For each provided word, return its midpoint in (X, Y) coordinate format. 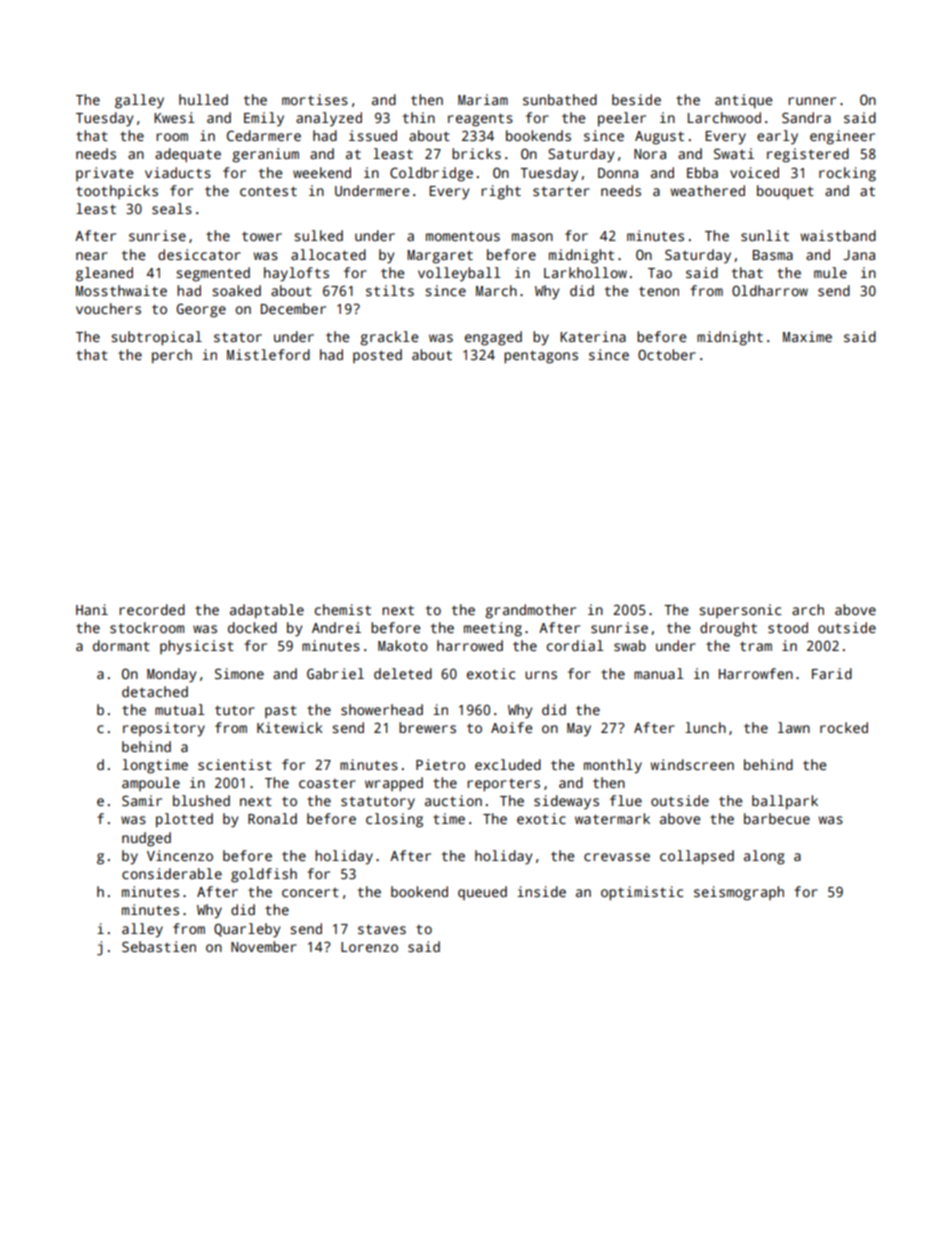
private (104, 174)
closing (394, 820)
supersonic (740, 611)
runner (812, 101)
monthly (613, 766)
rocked (844, 727)
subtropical (156, 338)
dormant (121, 645)
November (264, 946)
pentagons (541, 357)
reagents (480, 120)
